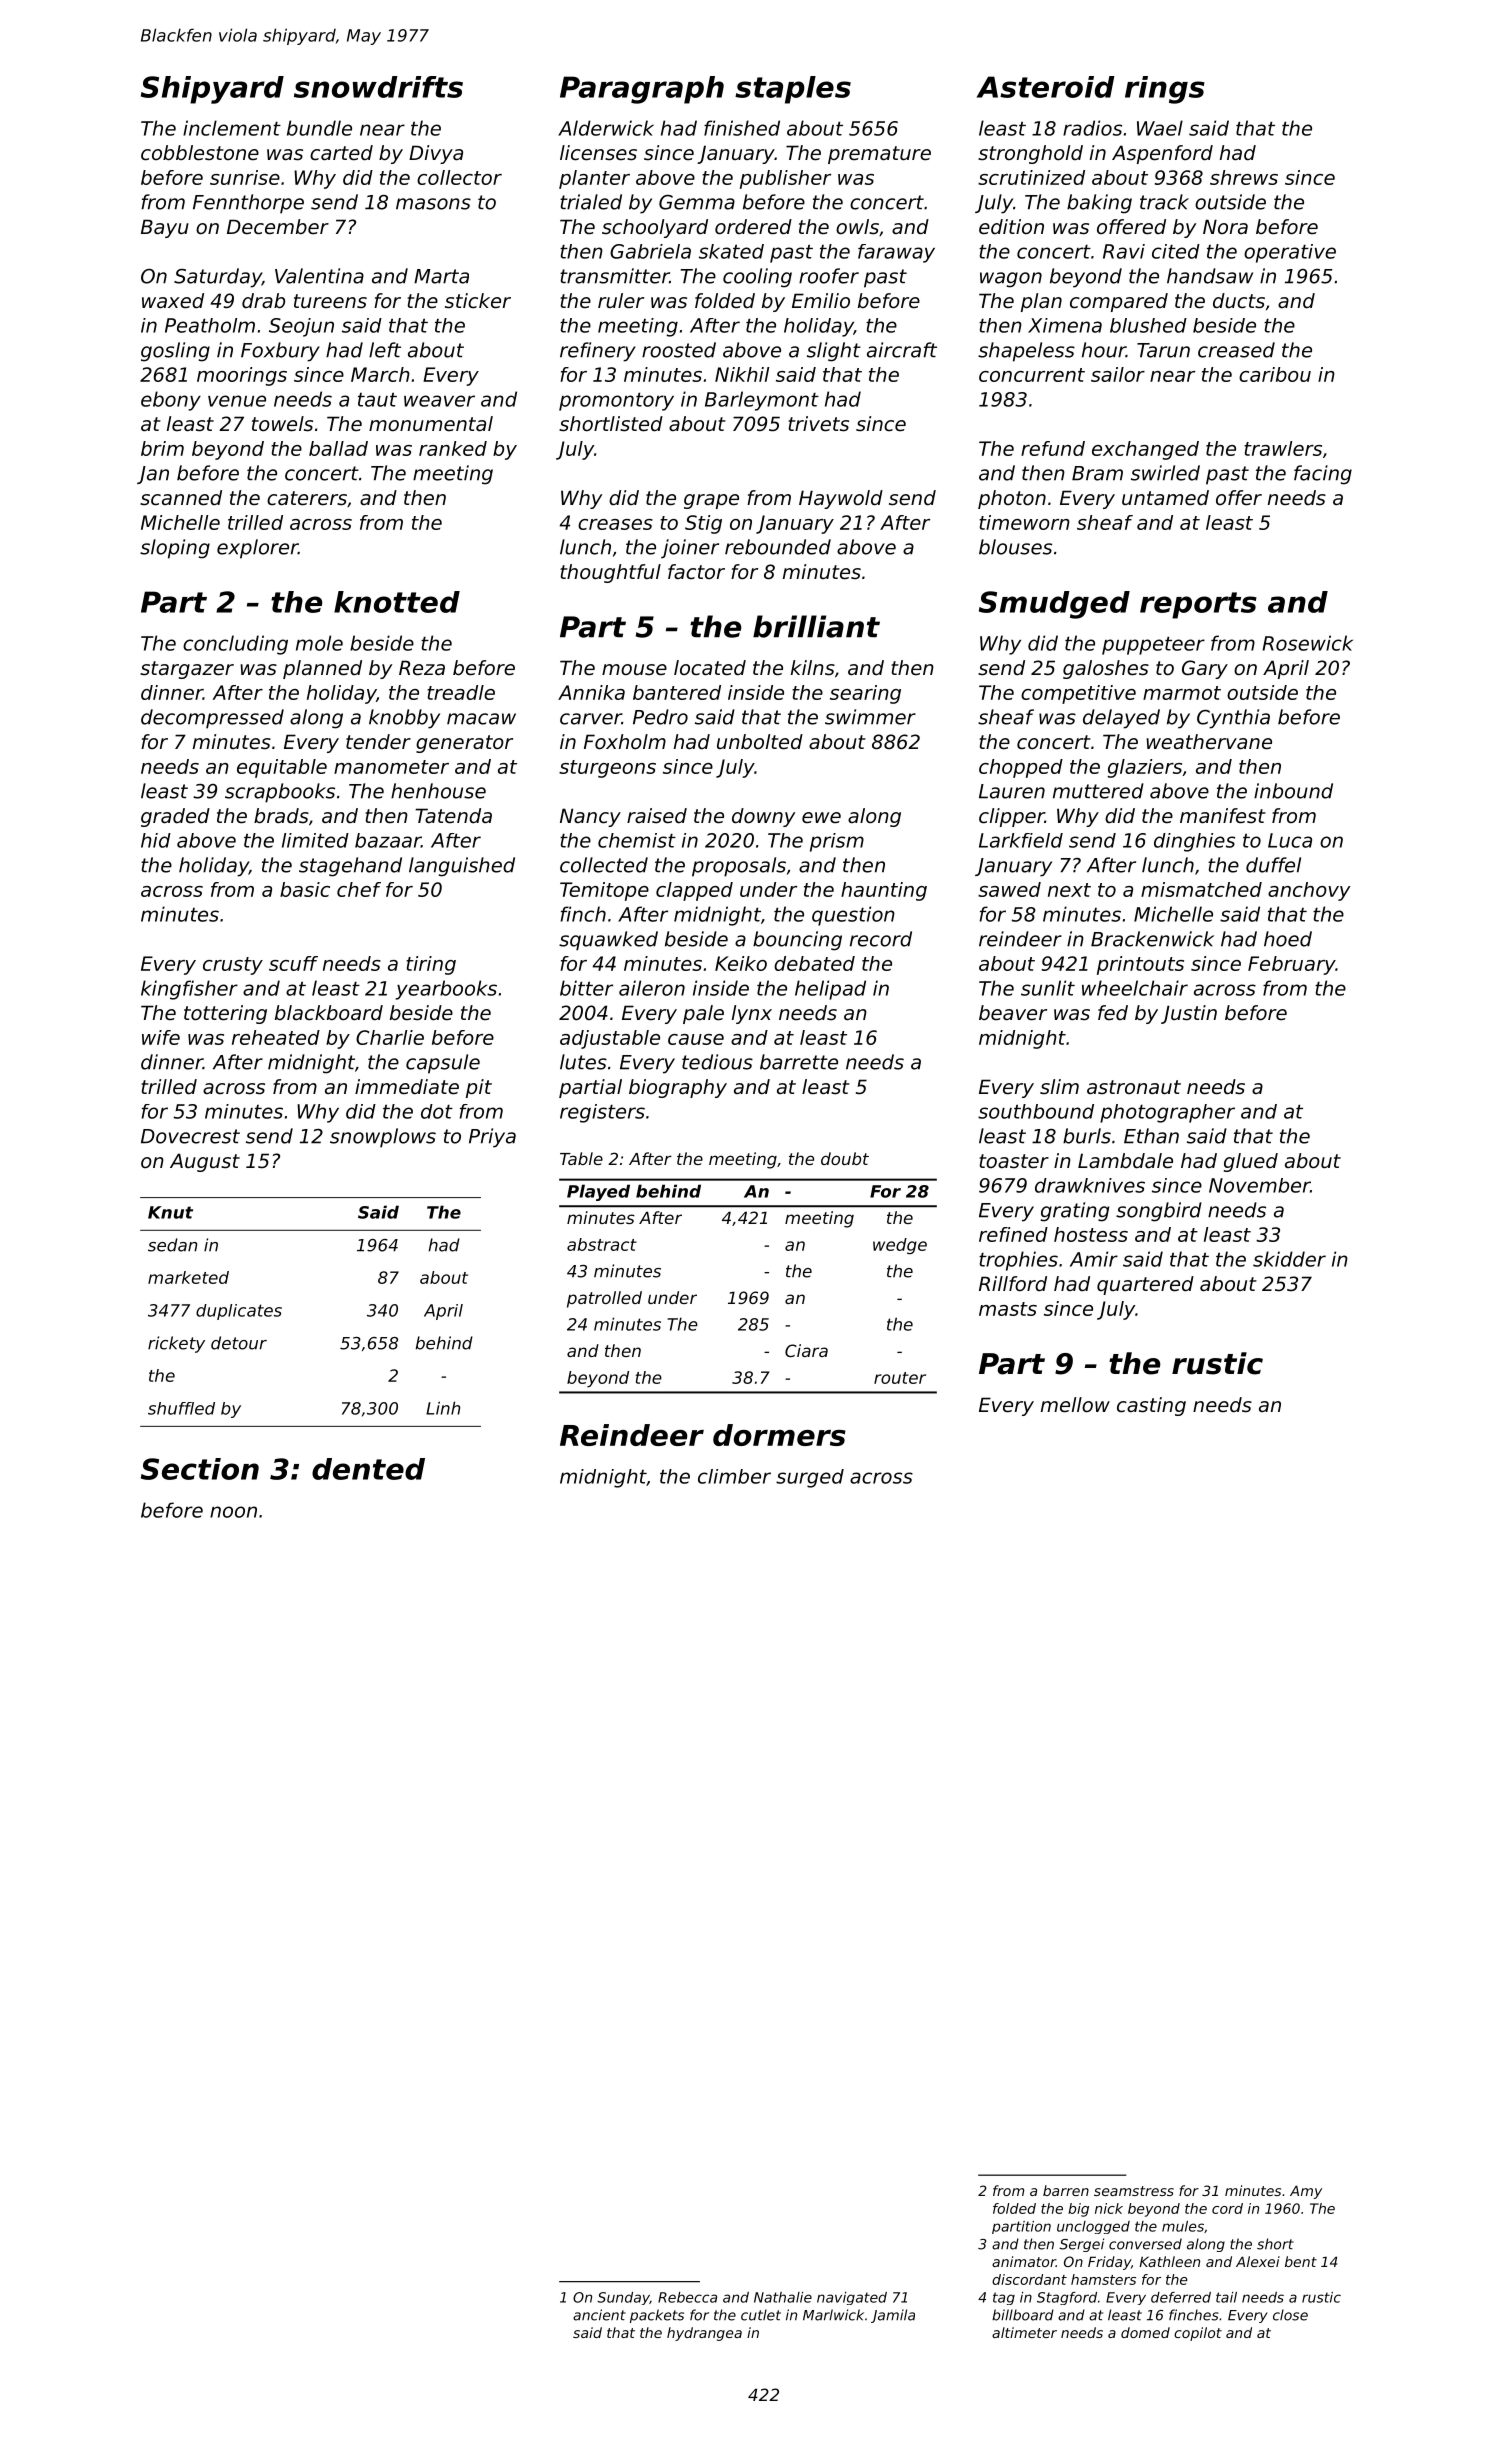  What do you see at coordinates (1011, 227) in the screenshot?
I see `edition` at bounding box center [1011, 227].
